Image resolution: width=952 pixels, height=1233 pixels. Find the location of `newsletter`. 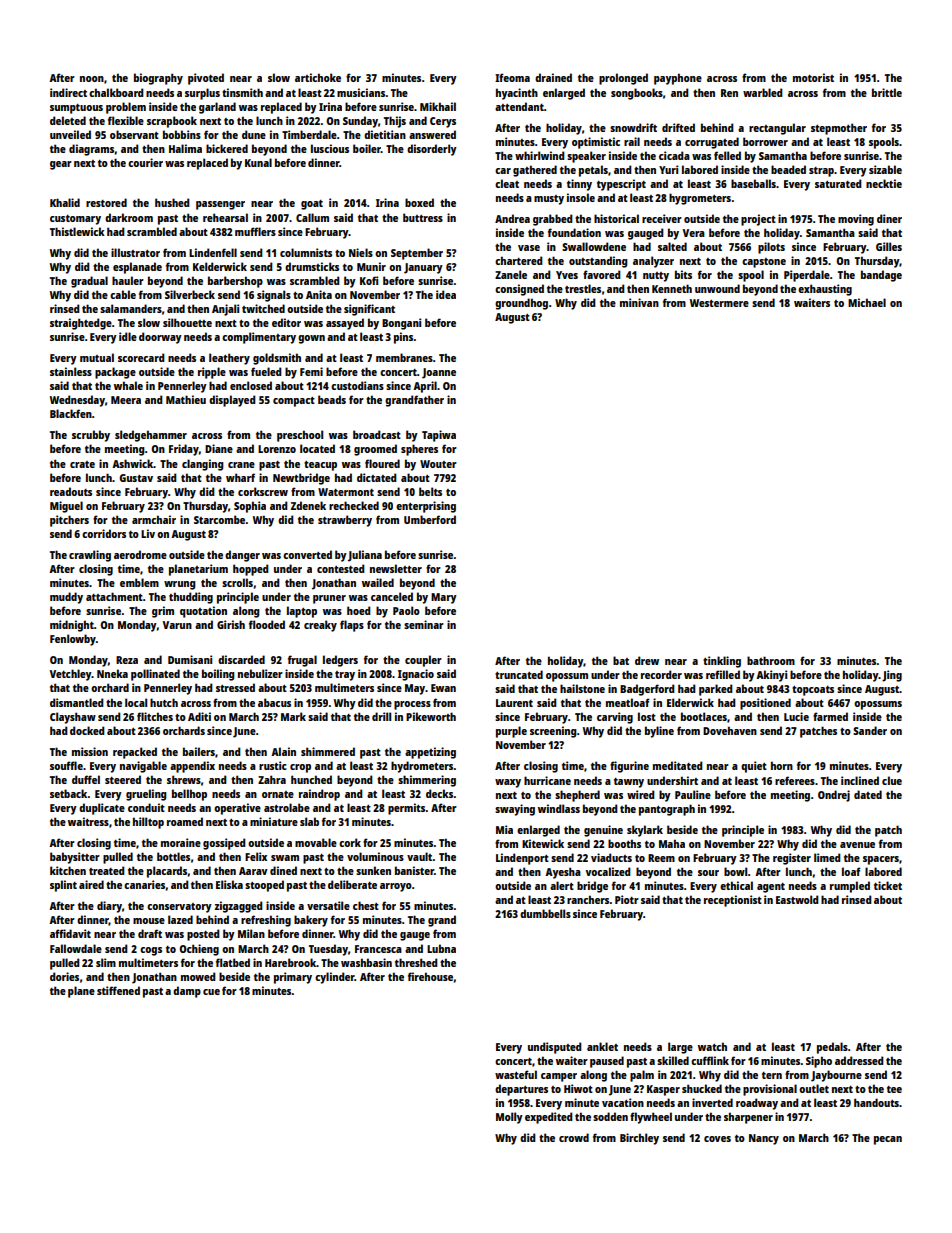

newsletter is located at coordinates (396, 568).
